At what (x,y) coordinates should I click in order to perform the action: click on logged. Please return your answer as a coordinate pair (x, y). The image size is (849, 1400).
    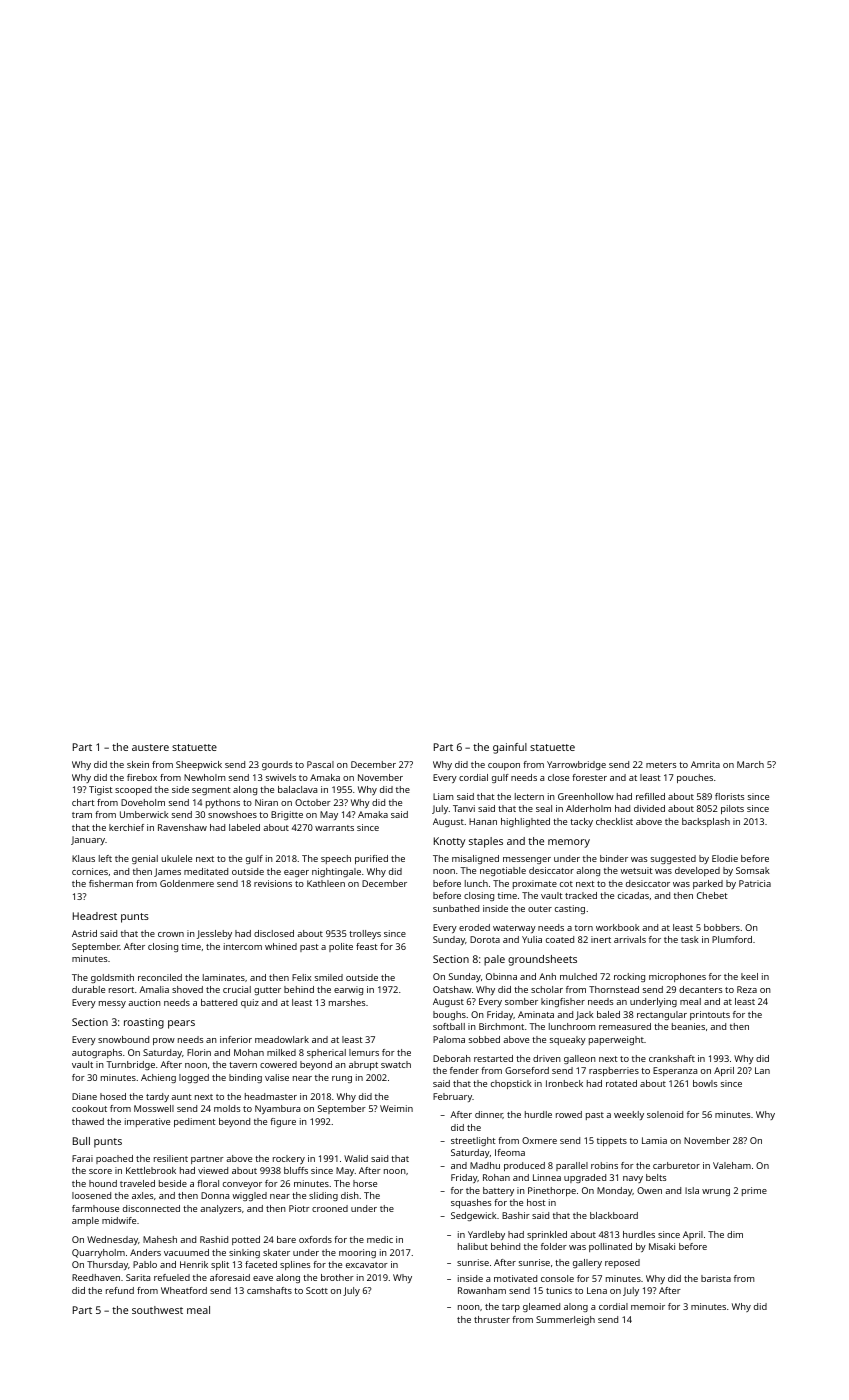
    Looking at the image, I should click on (194, 1078).
